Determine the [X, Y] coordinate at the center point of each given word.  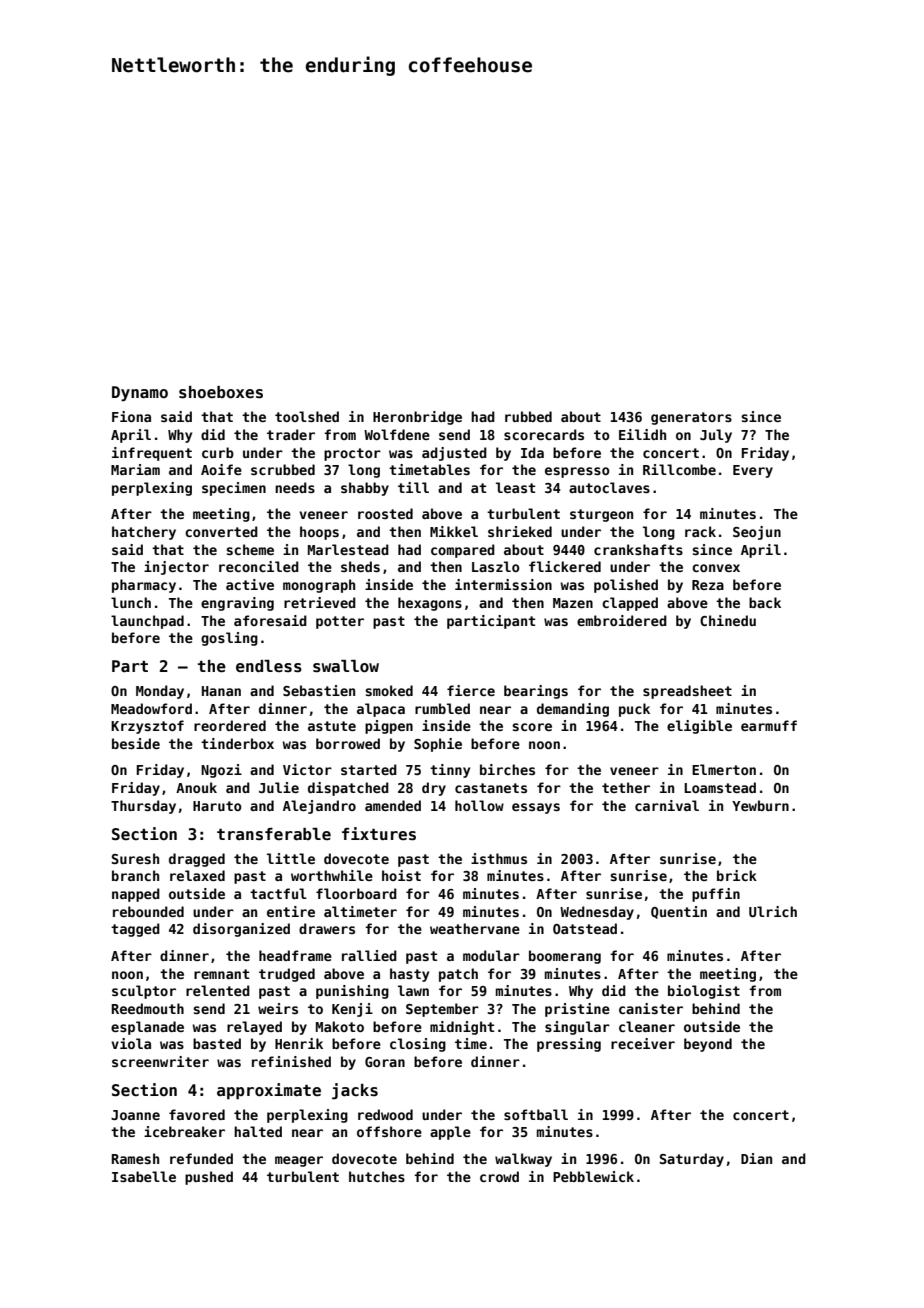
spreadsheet [687, 692]
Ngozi [221, 771]
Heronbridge [417, 418]
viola [131, 1043]
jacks [355, 1091]
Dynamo [140, 394]
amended [393, 805]
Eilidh [642, 434]
